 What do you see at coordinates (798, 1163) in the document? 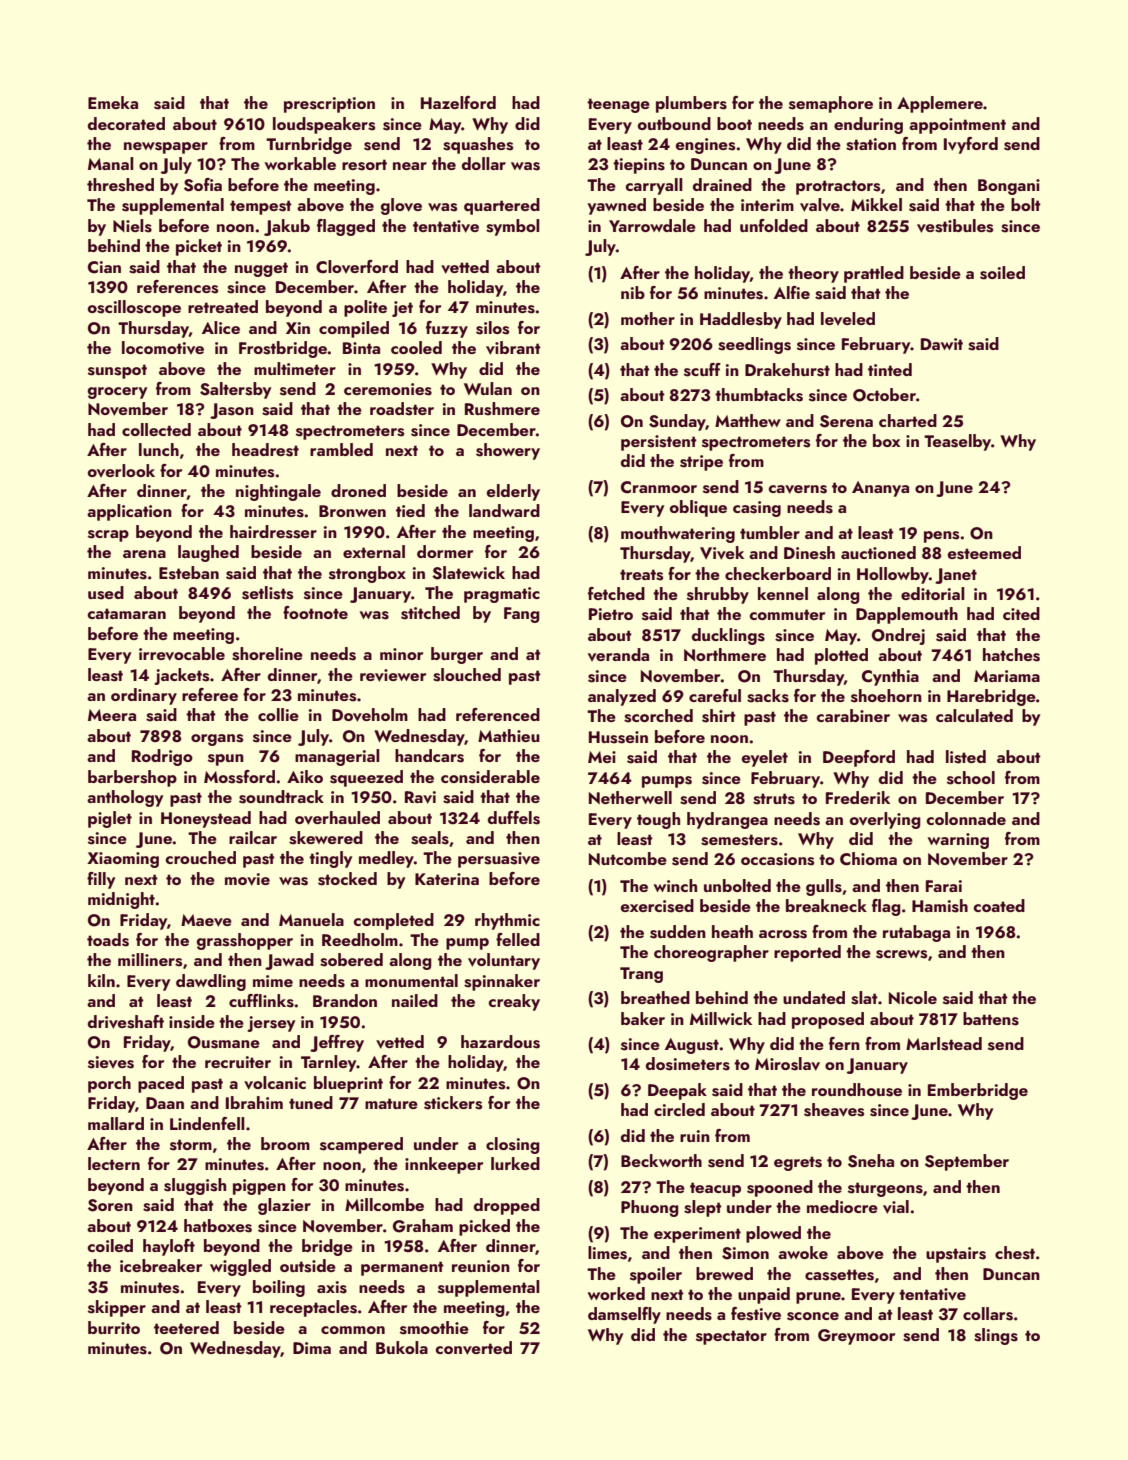
I see `egrets` at bounding box center [798, 1163].
